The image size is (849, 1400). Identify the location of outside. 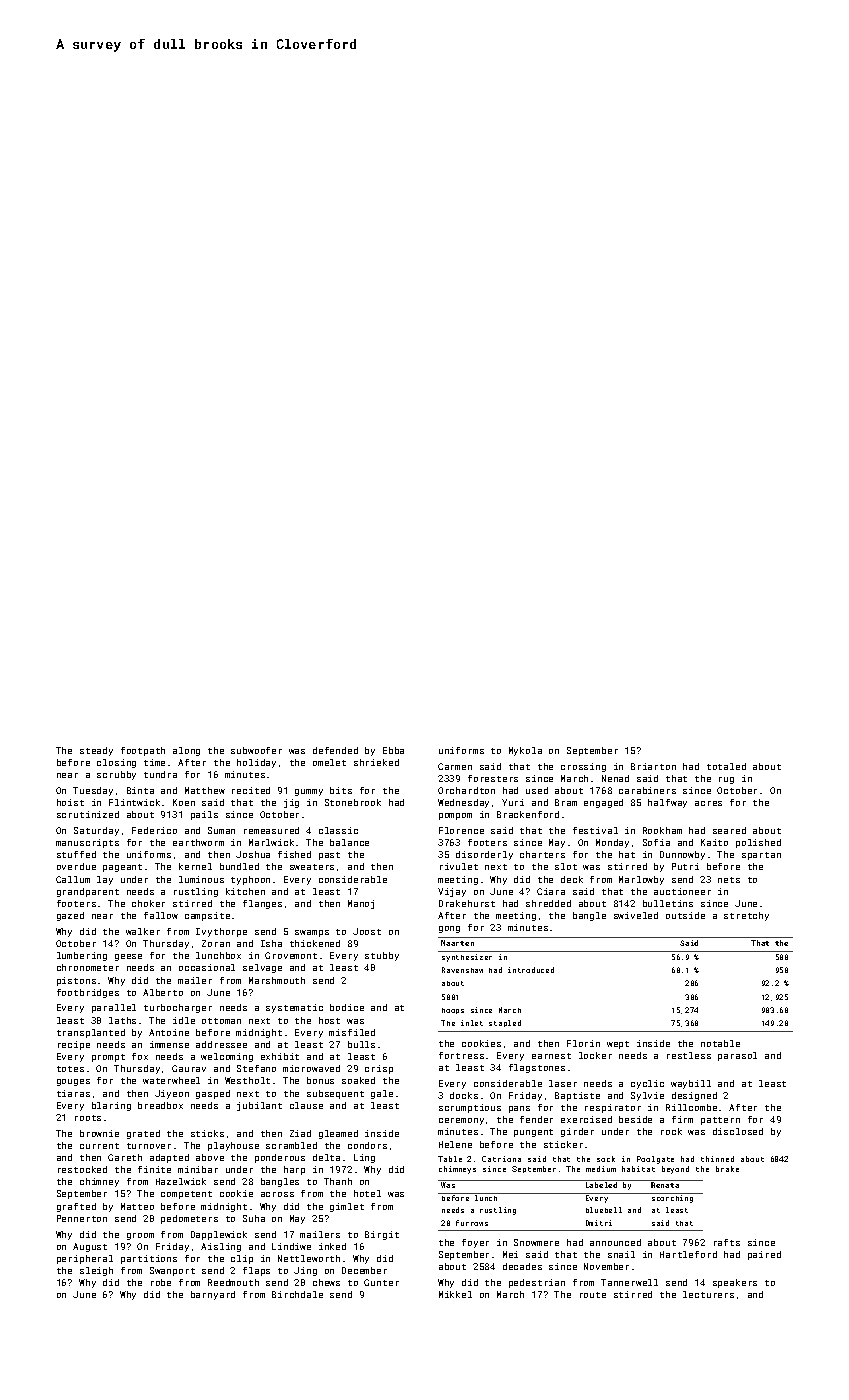
(685, 915).
